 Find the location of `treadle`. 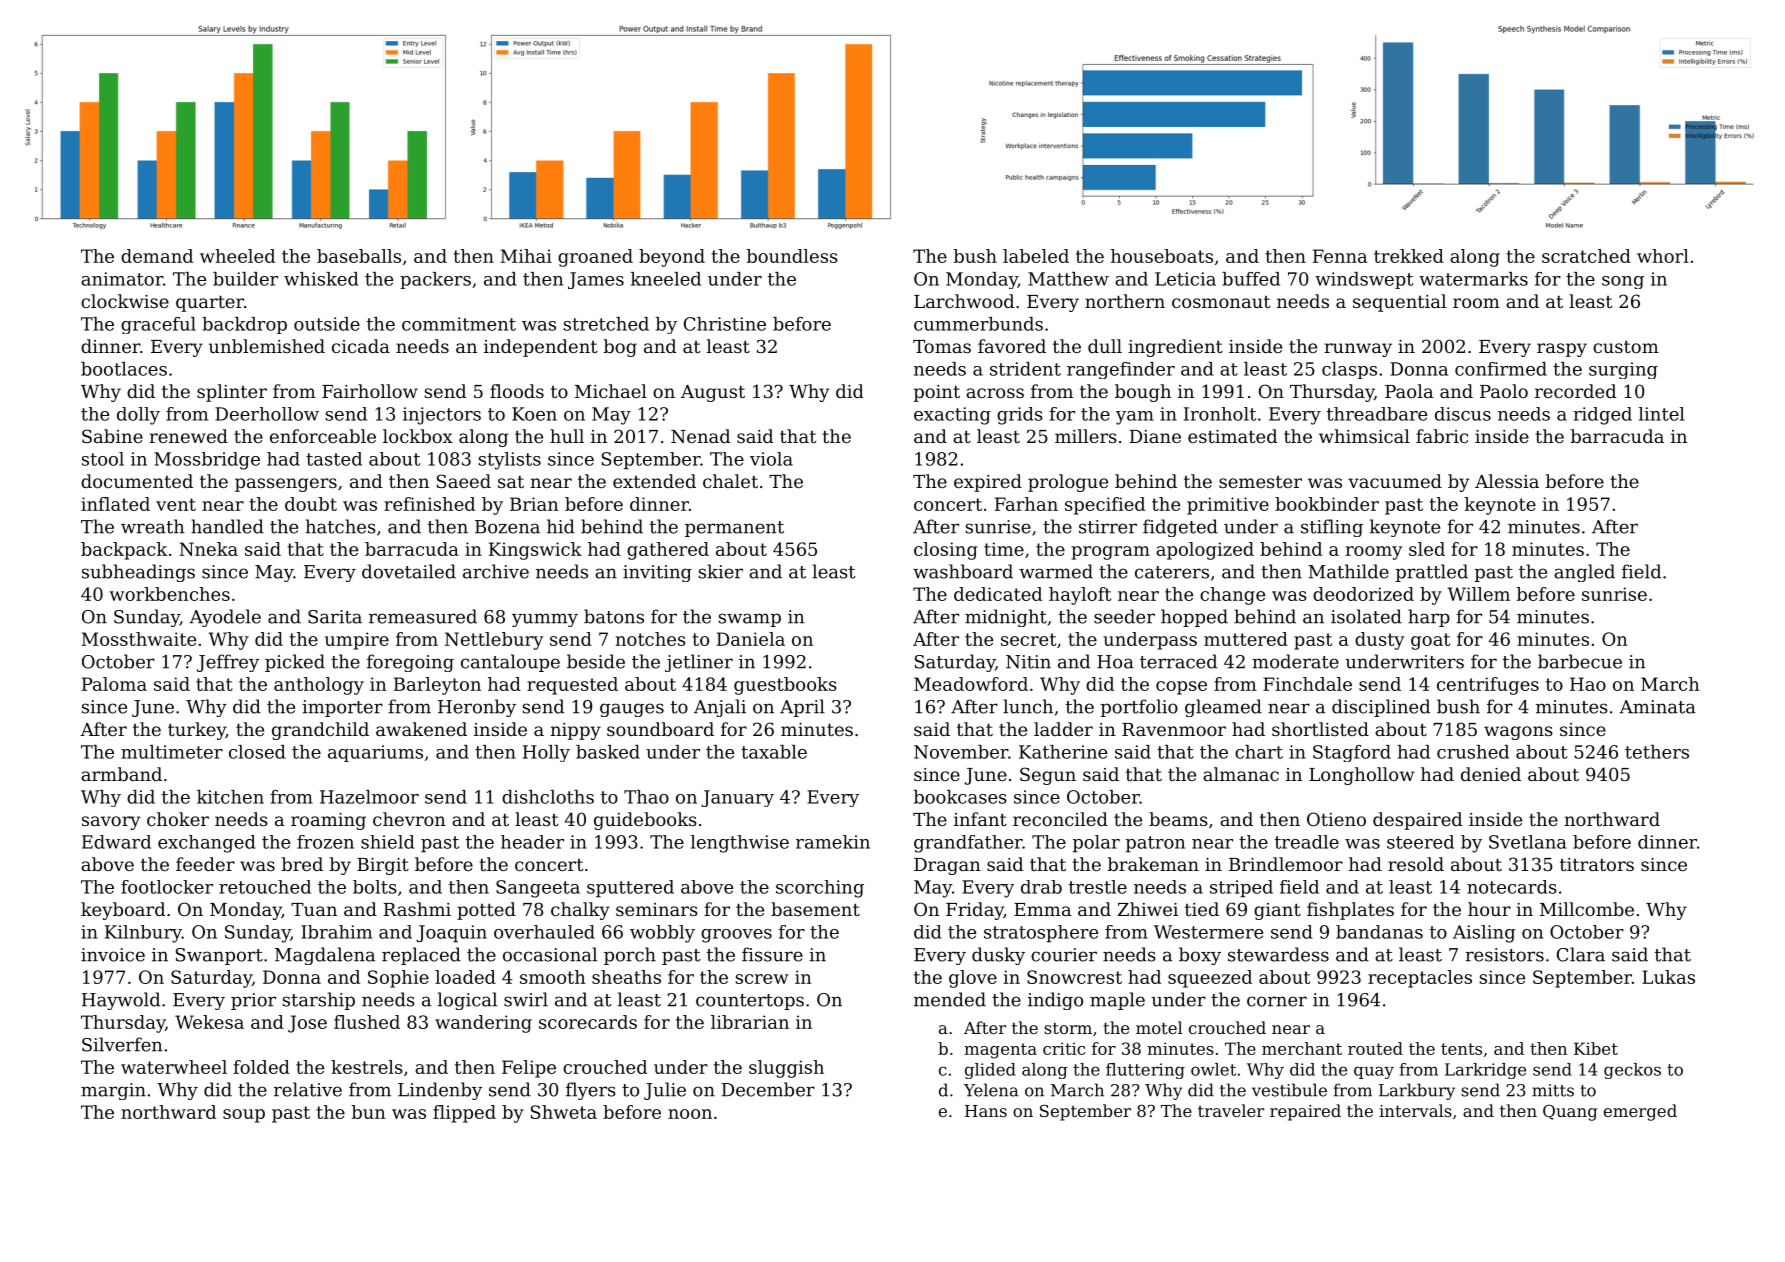

treadle is located at coordinates (1307, 842).
